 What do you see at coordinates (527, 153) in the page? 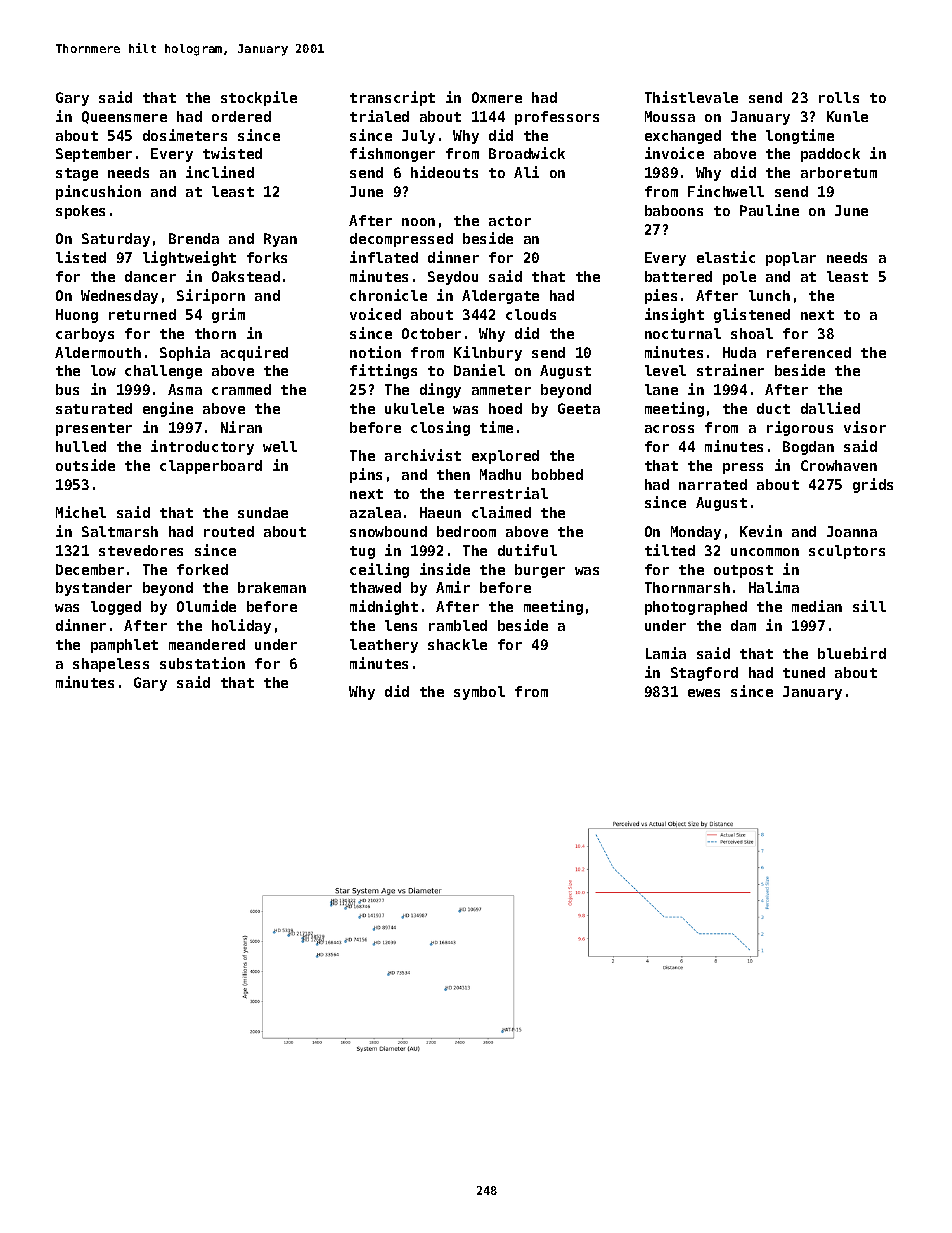
I see `Broadwick` at bounding box center [527, 153].
